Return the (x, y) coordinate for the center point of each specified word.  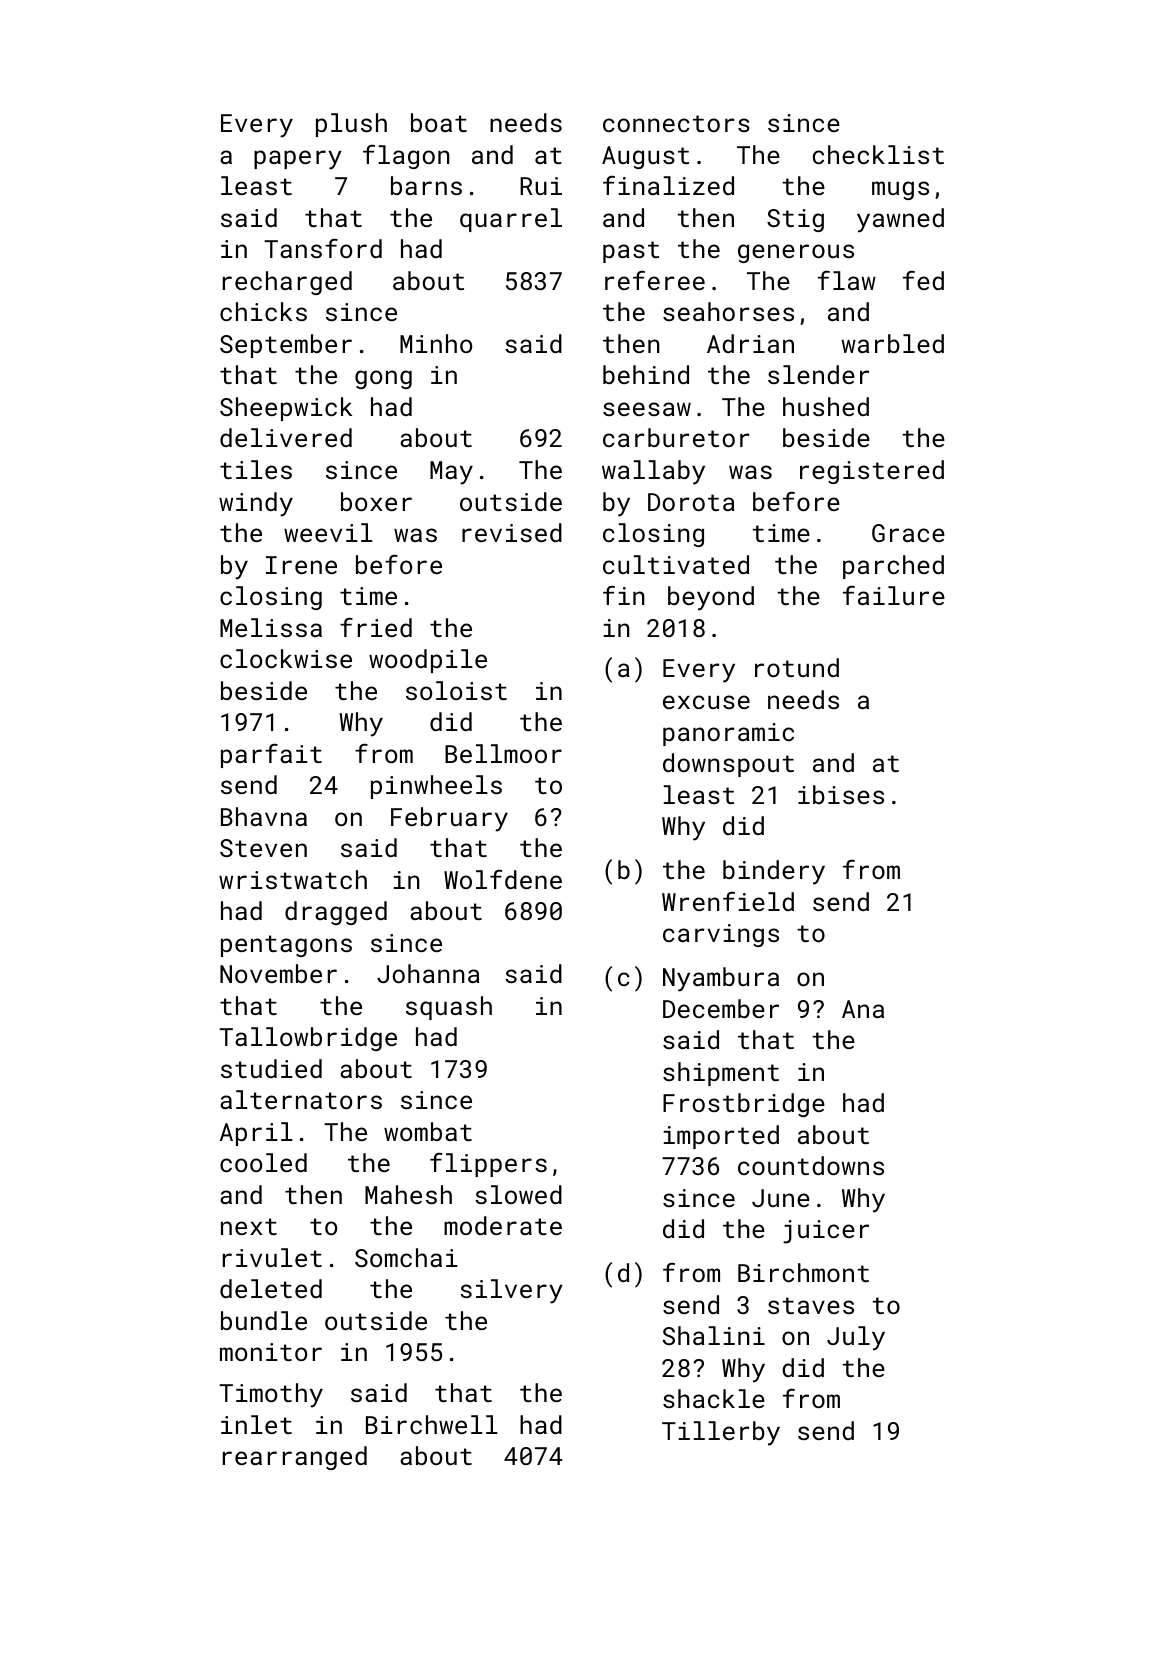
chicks (263, 311)
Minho (436, 343)
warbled (892, 343)
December (721, 1008)
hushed (826, 406)
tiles (256, 469)
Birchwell (432, 1424)
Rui (541, 186)
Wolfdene (503, 879)
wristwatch (293, 879)
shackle (714, 1398)
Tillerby (721, 1433)
